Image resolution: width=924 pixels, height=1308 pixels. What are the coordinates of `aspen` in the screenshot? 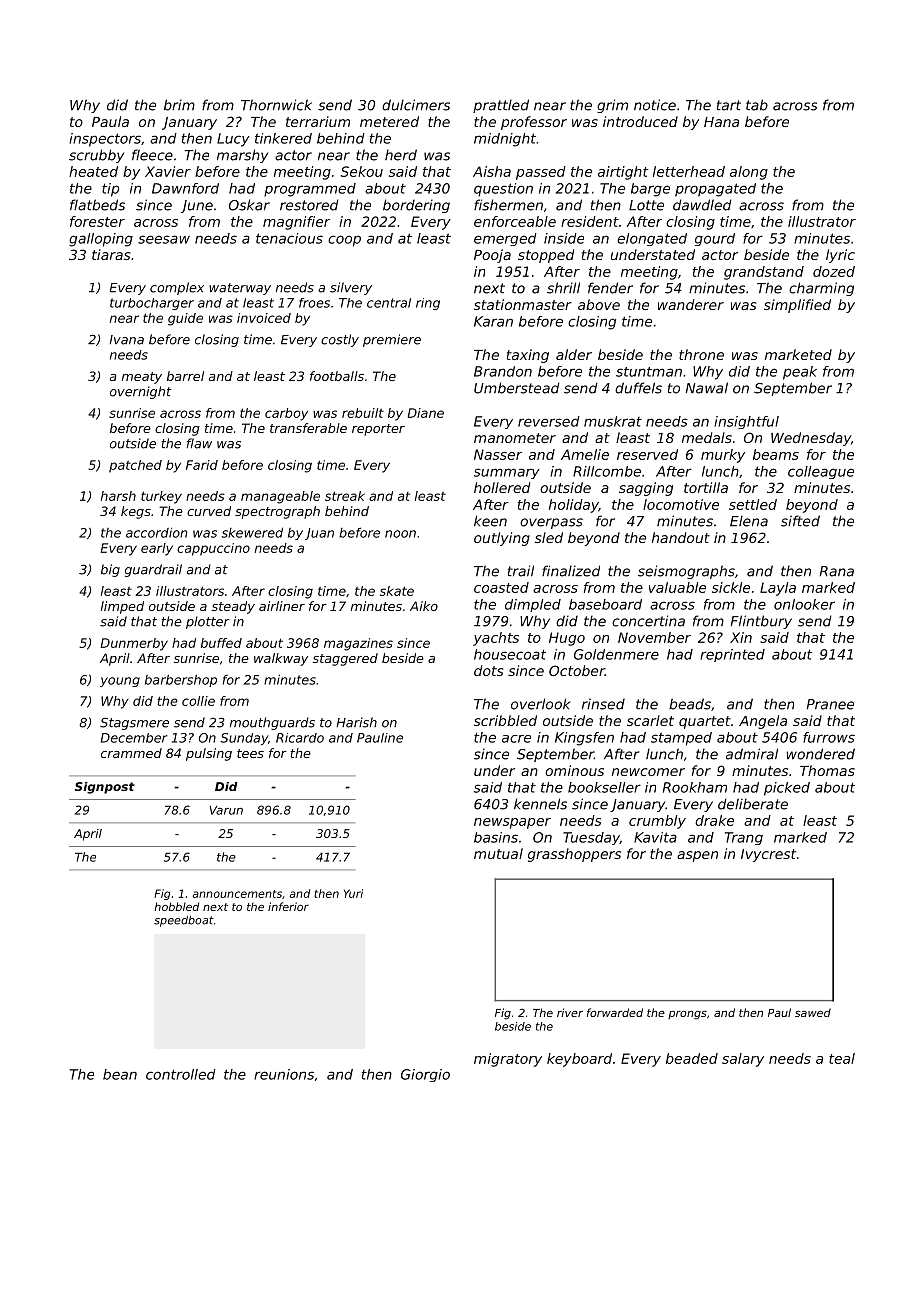 It's located at (697, 856).
